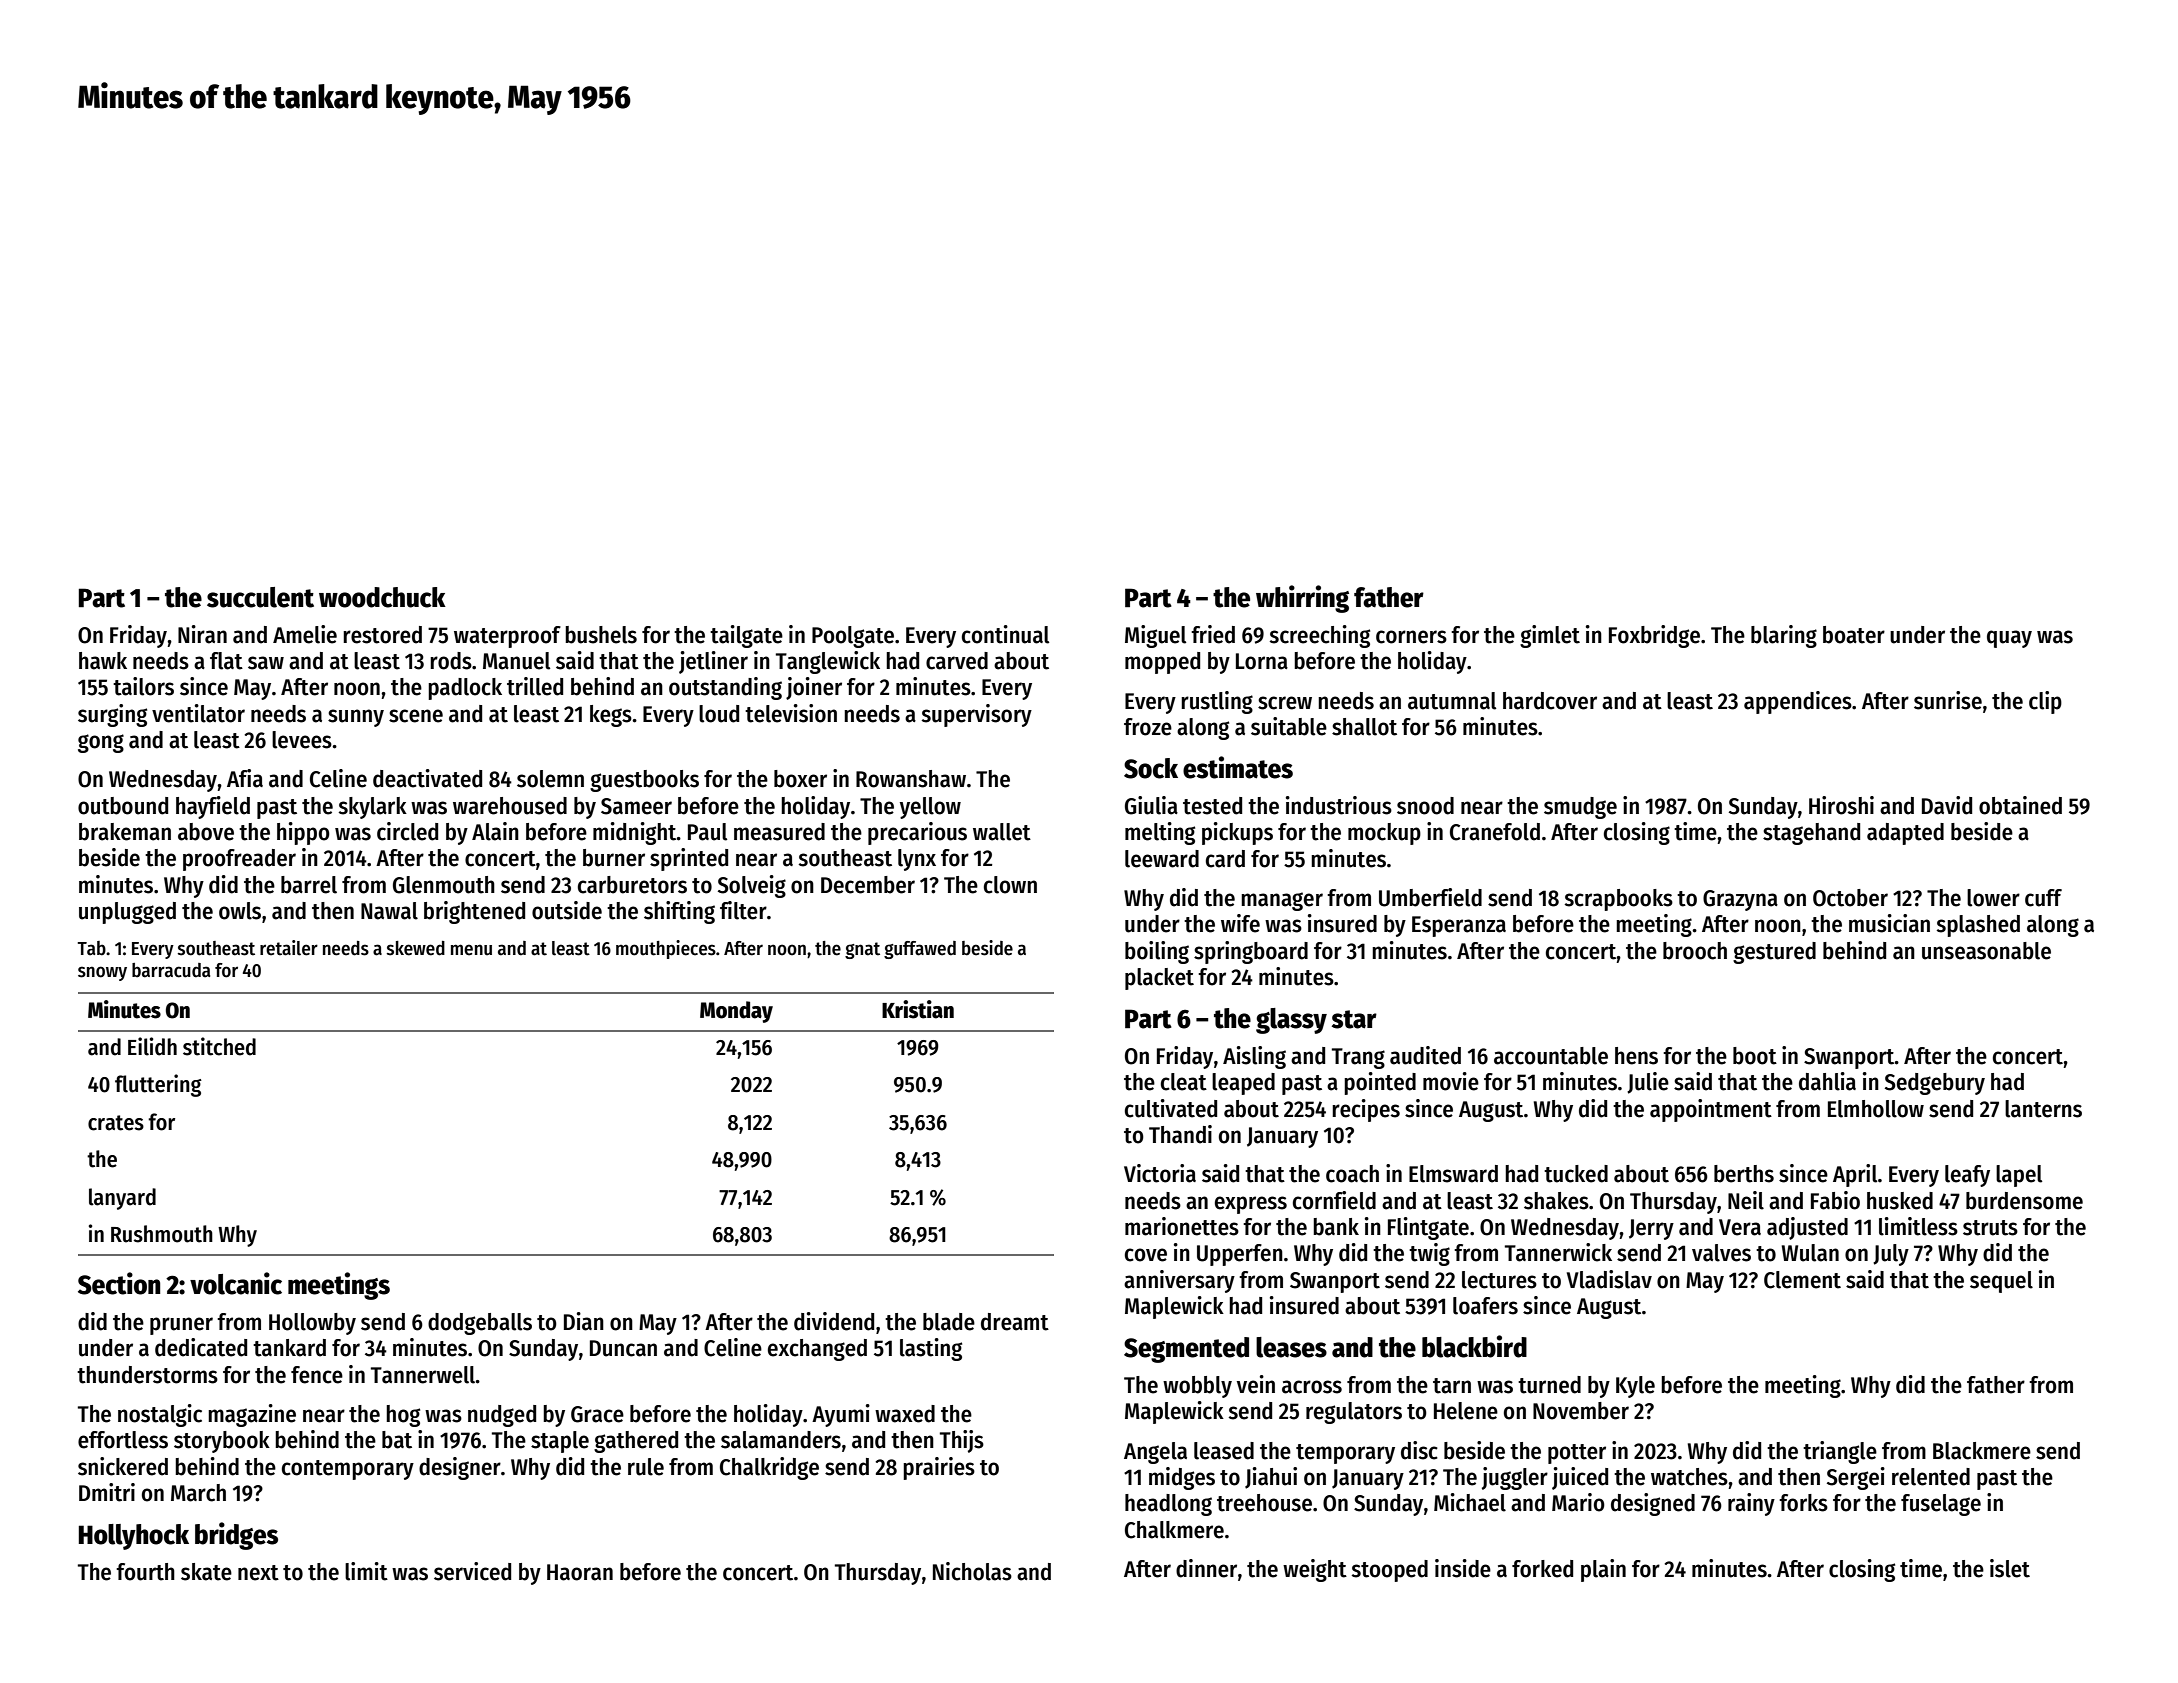 Image resolution: width=2178 pixels, height=1683 pixels. I want to click on joiner, so click(814, 688).
